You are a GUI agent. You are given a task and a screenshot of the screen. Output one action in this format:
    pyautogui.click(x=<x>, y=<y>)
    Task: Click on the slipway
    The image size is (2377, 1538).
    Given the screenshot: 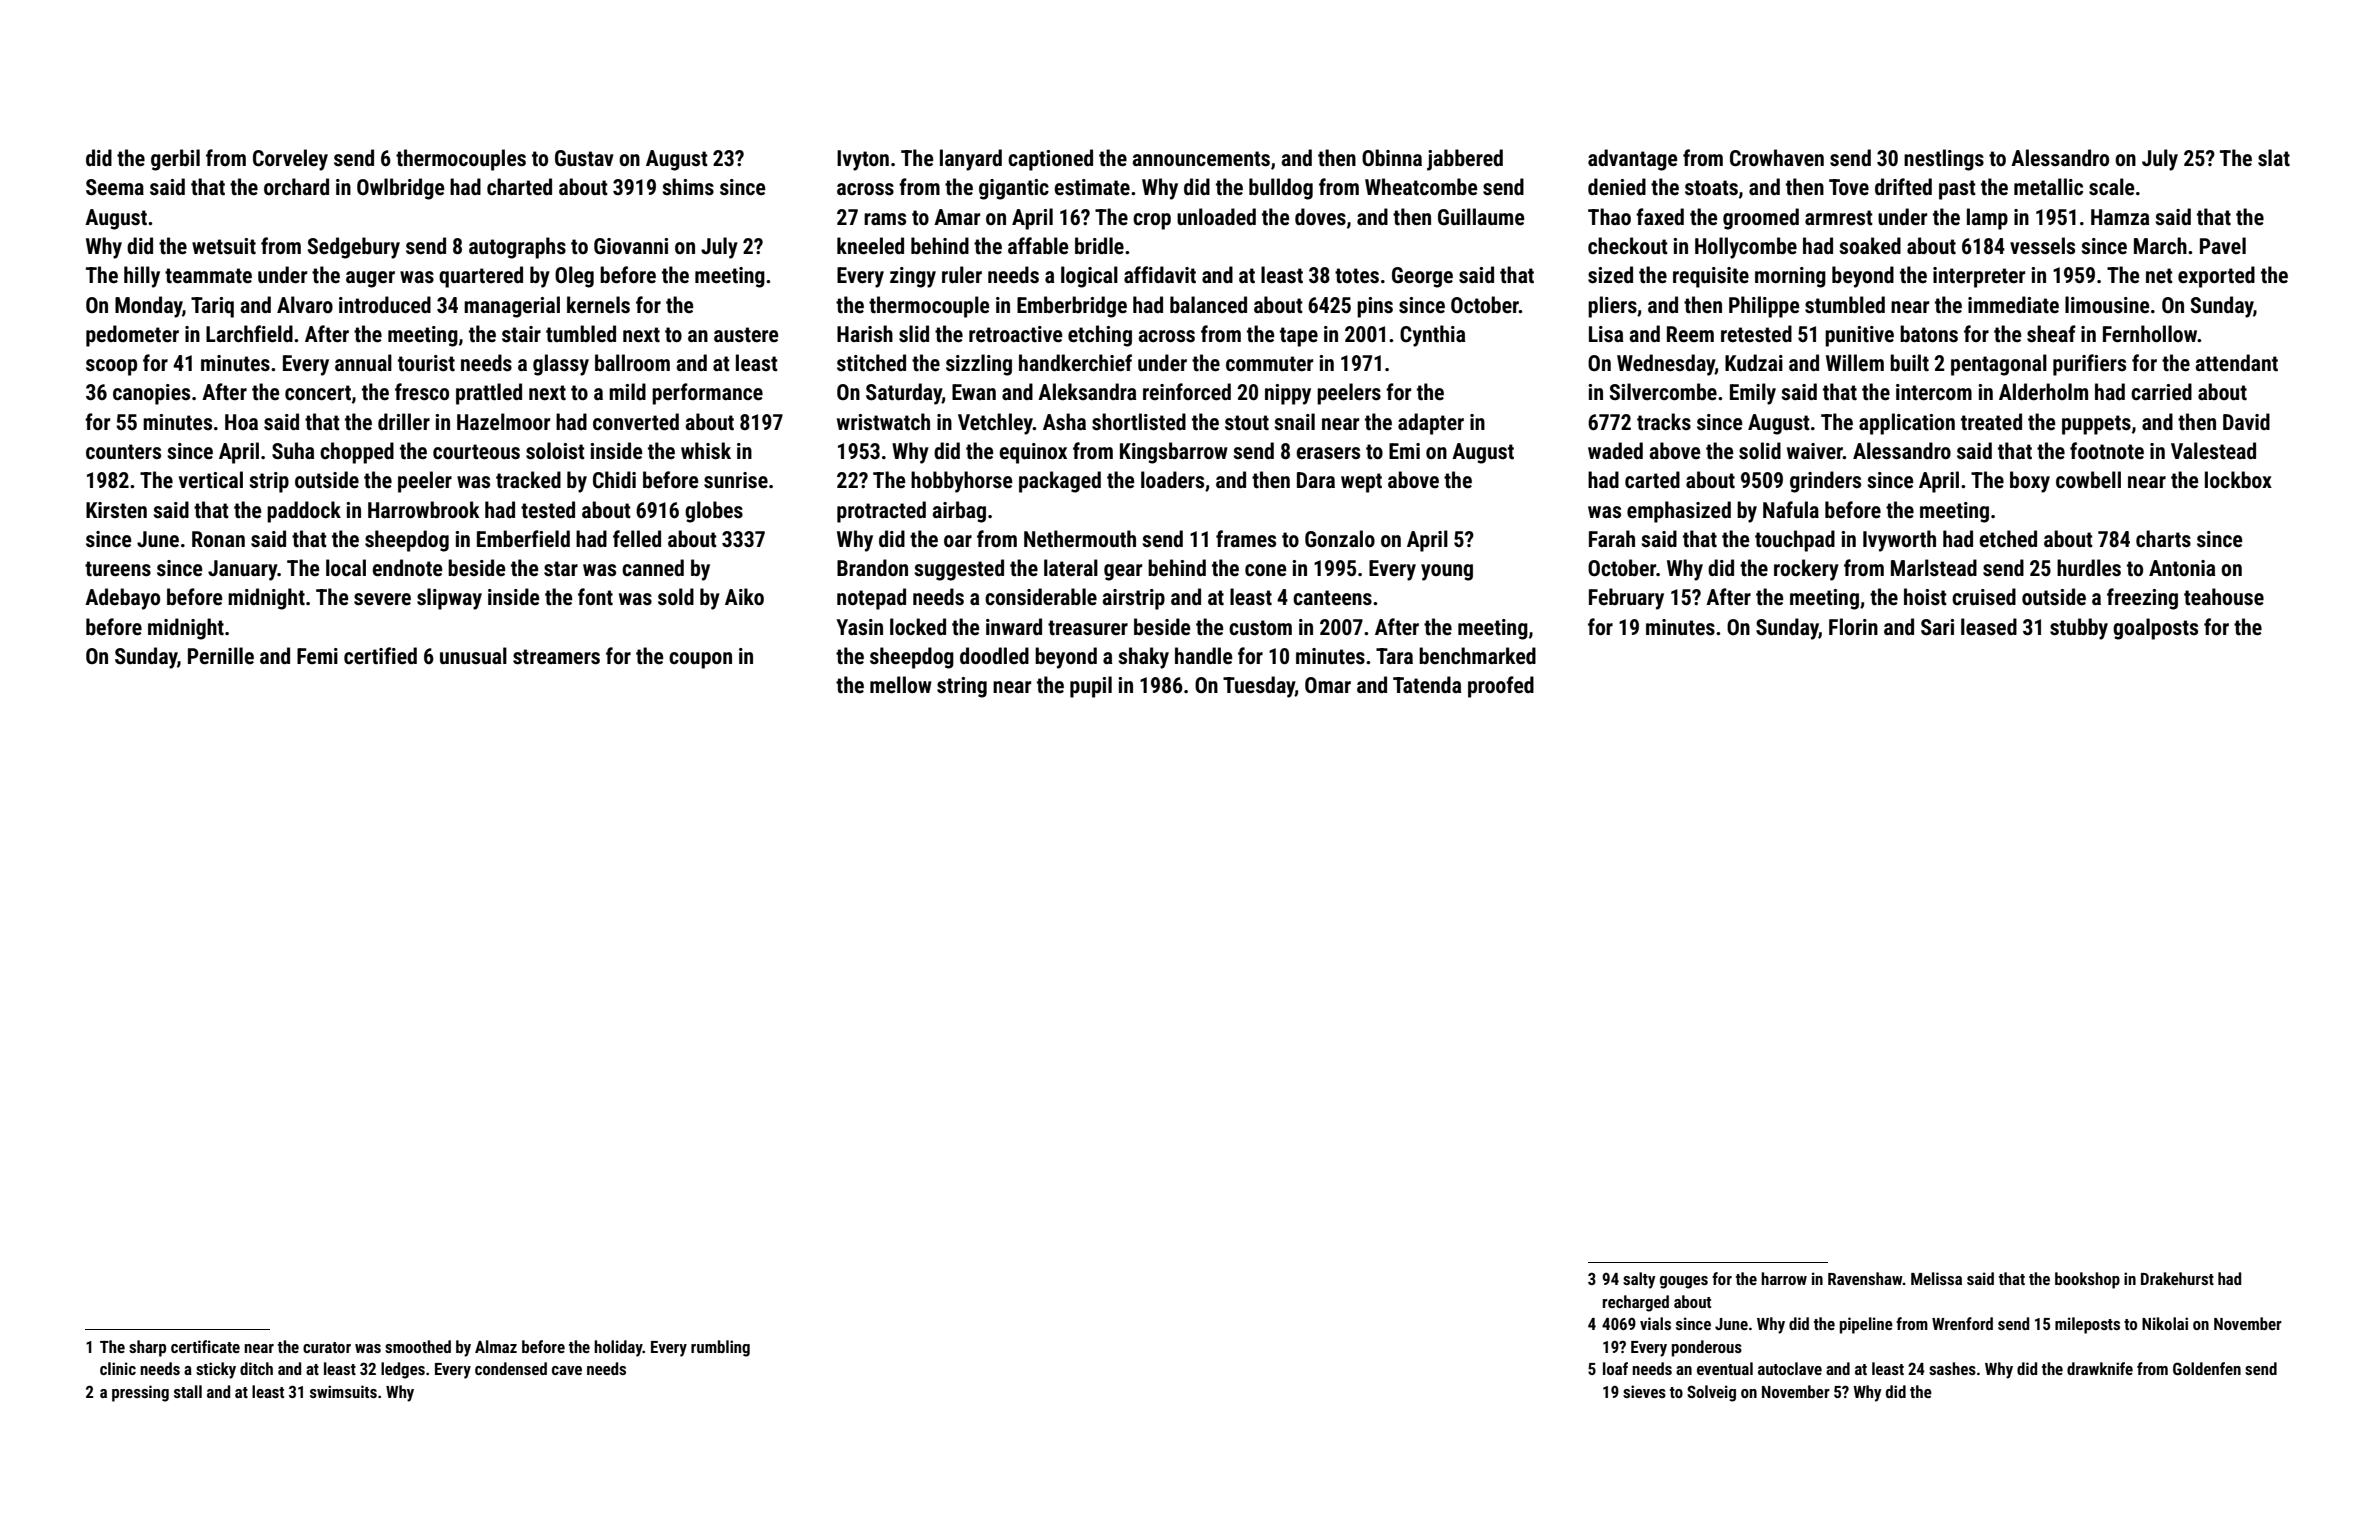 What is the action you would take?
    pyautogui.click(x=449, y=599)
